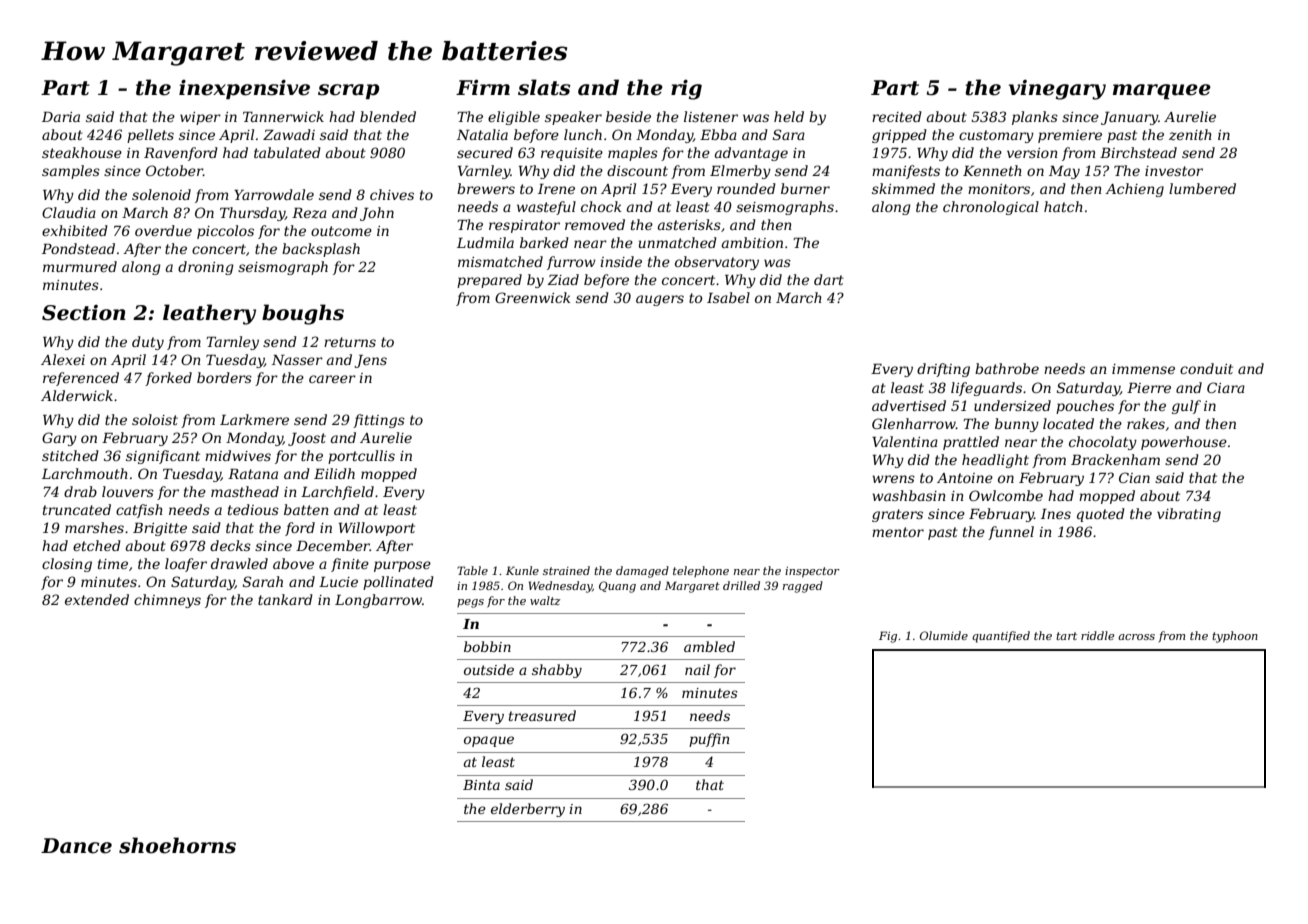 Image resolution: width=1308 pixels, height=924 pixels. I want to click on Longbarrow, so click(378, 601).
